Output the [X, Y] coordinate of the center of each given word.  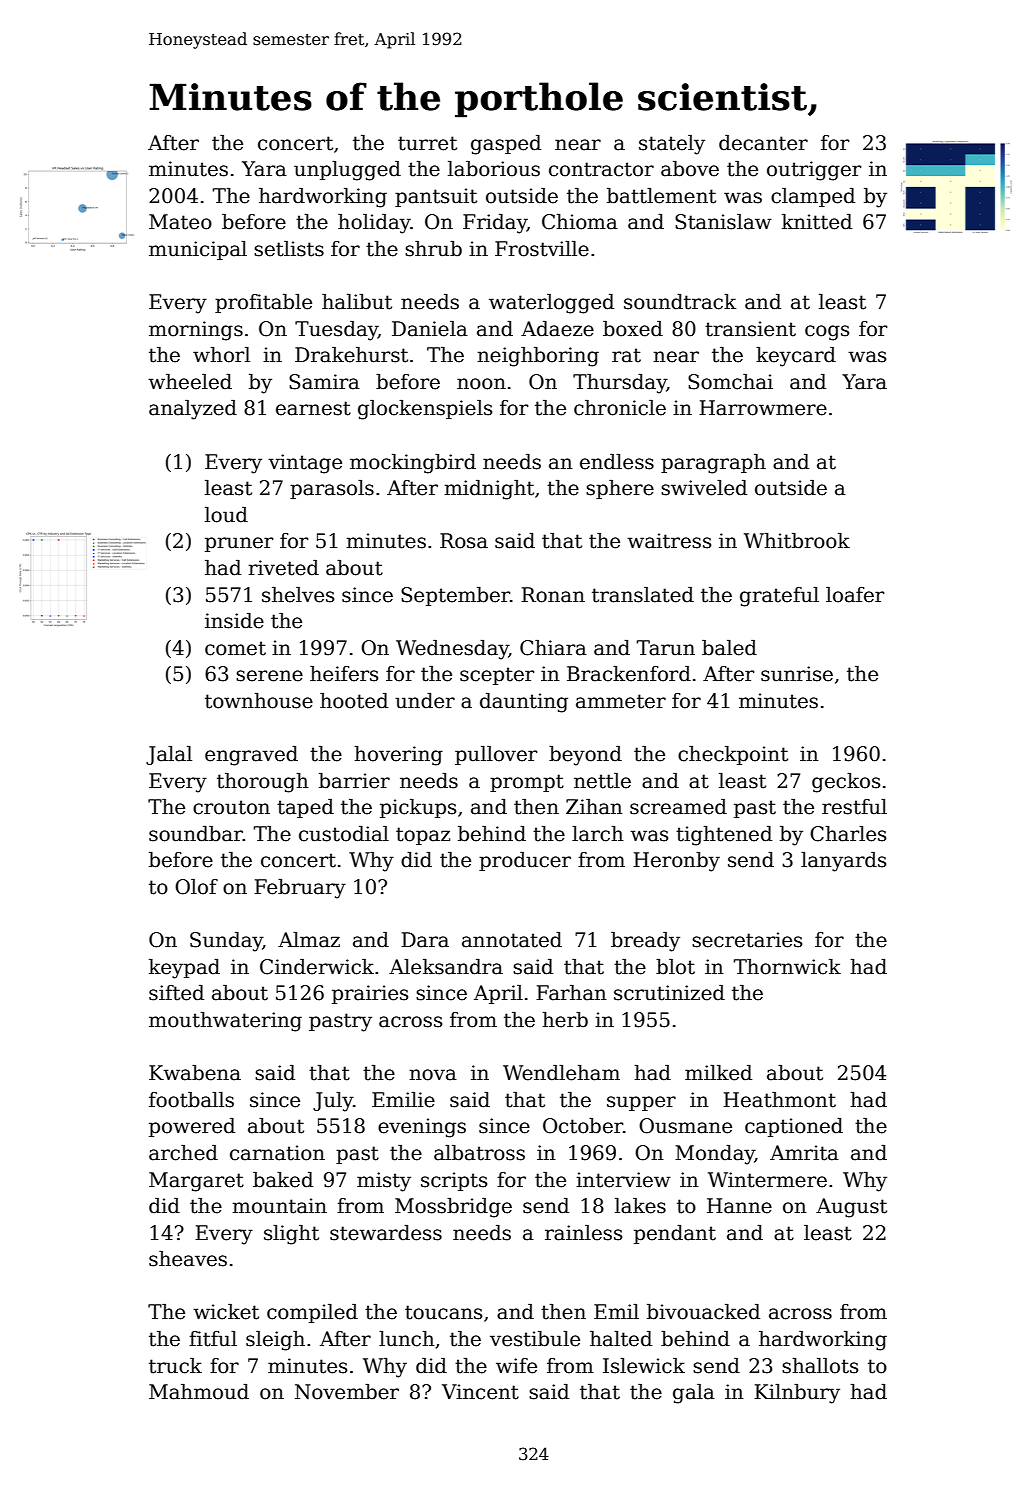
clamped [813, 197]
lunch [407, 1339]
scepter [497, 676]
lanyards [843, 862]
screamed [678, 807]
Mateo [180, 222]
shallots [820, 1366]
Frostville [542, 249]
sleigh [275, 1341]
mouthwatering [225, 1022]
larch [598, 834]
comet [235, 648]
